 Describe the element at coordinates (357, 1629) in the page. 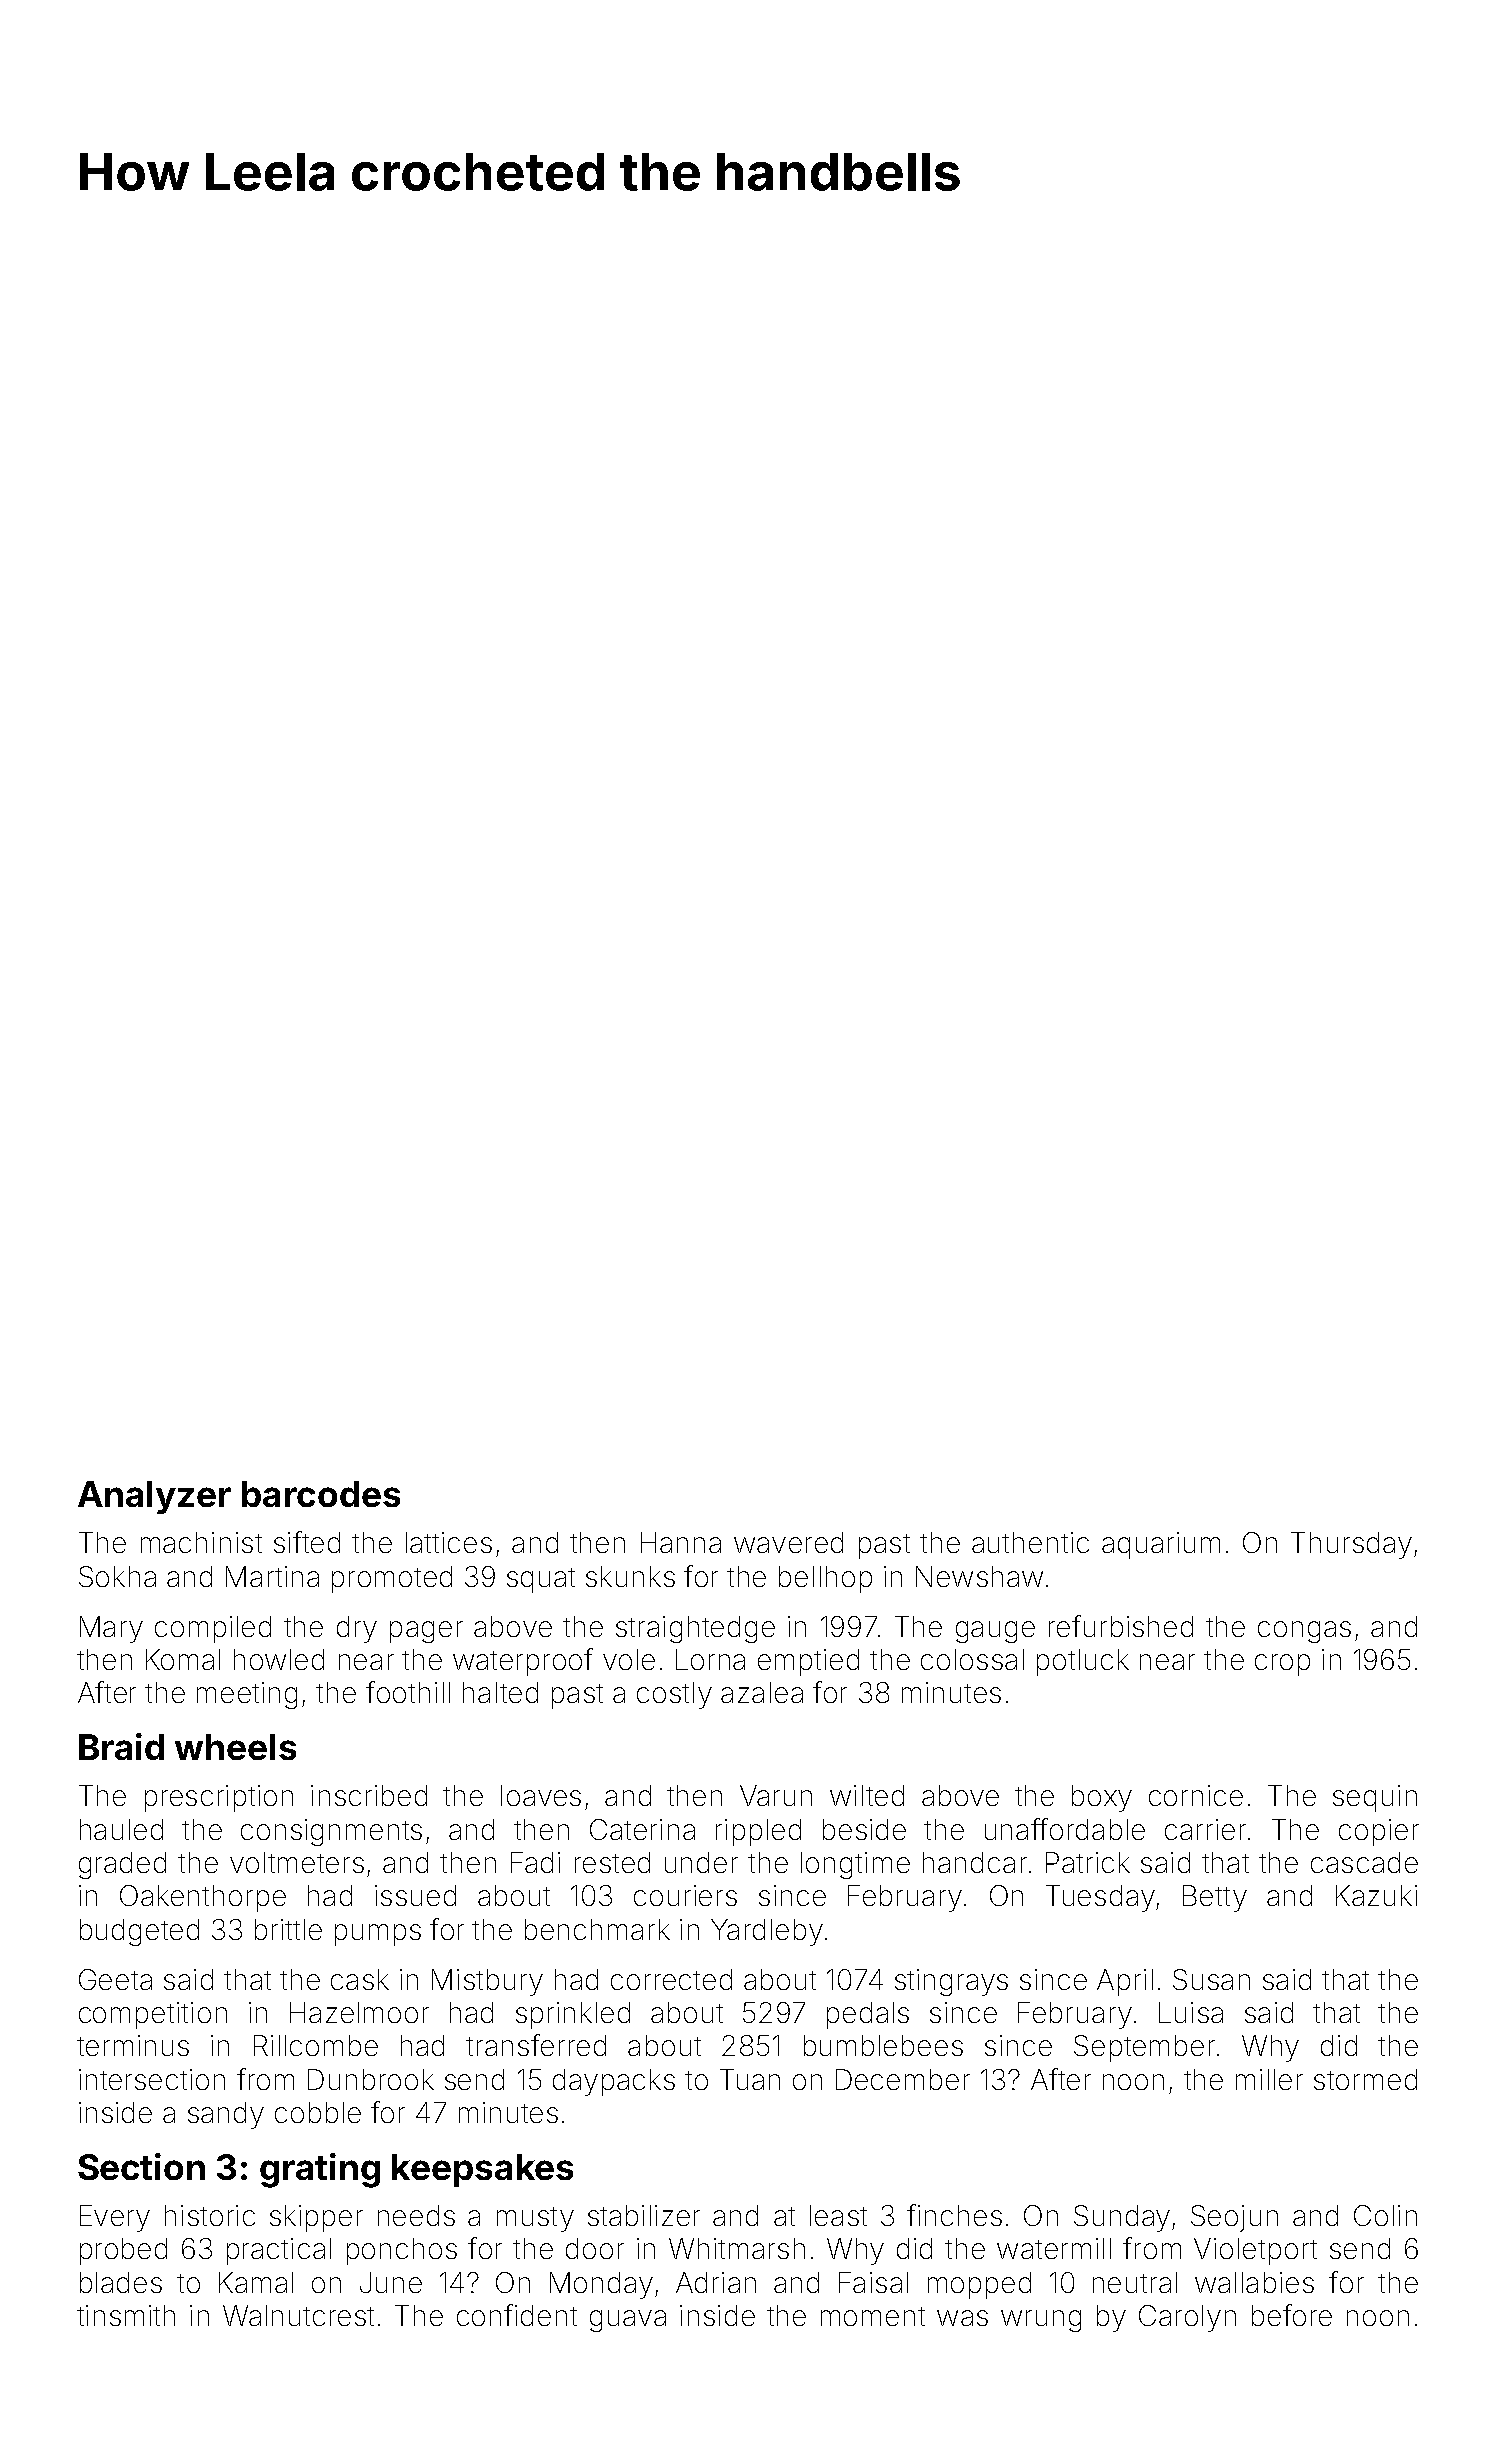

I see `dry` at that location.
